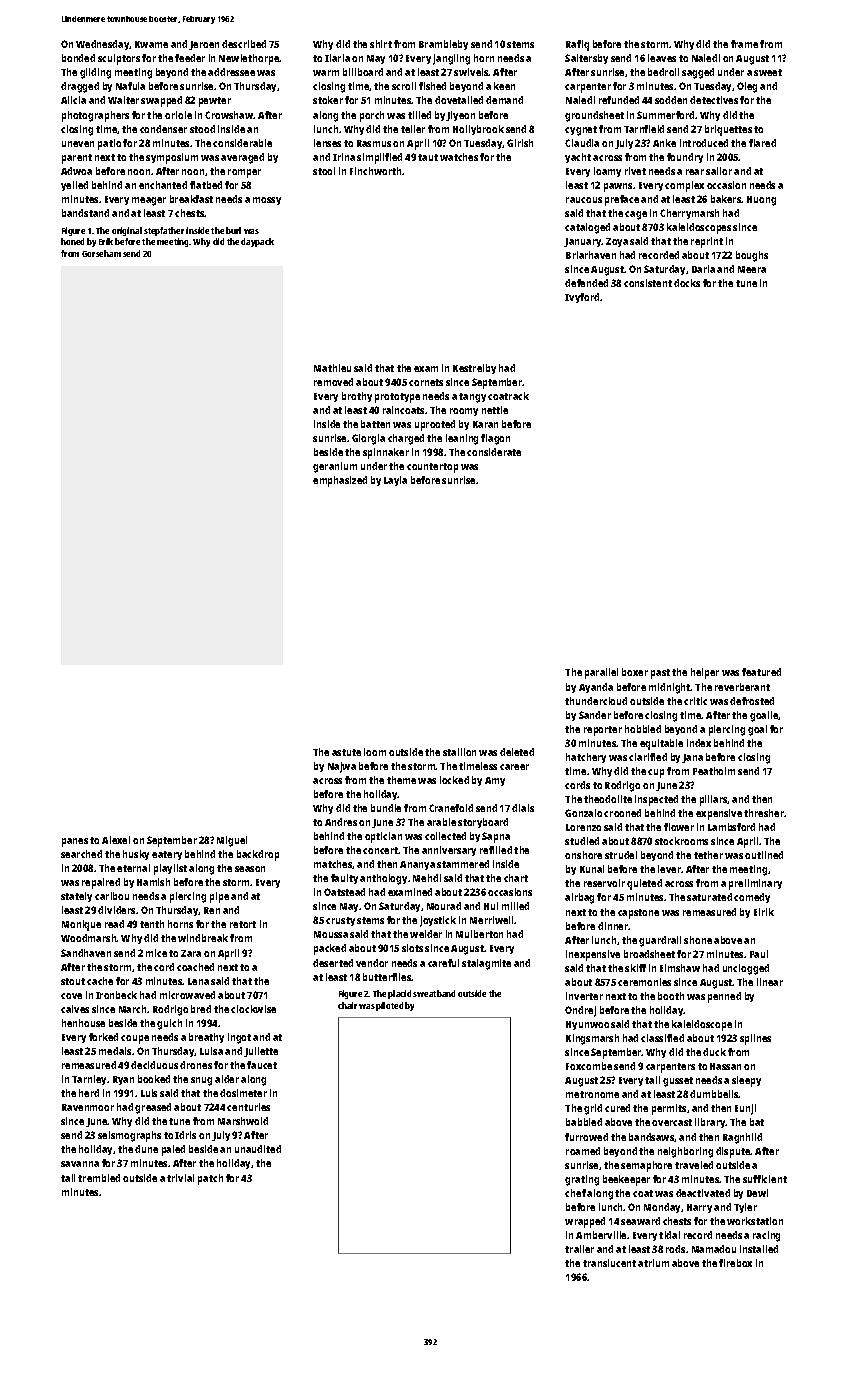 Image resolution: width=849 pixels, height=1400 pixels. Describe the element at coordinates (99, 1178) in the screenshot. I see `trembled` at that location.
